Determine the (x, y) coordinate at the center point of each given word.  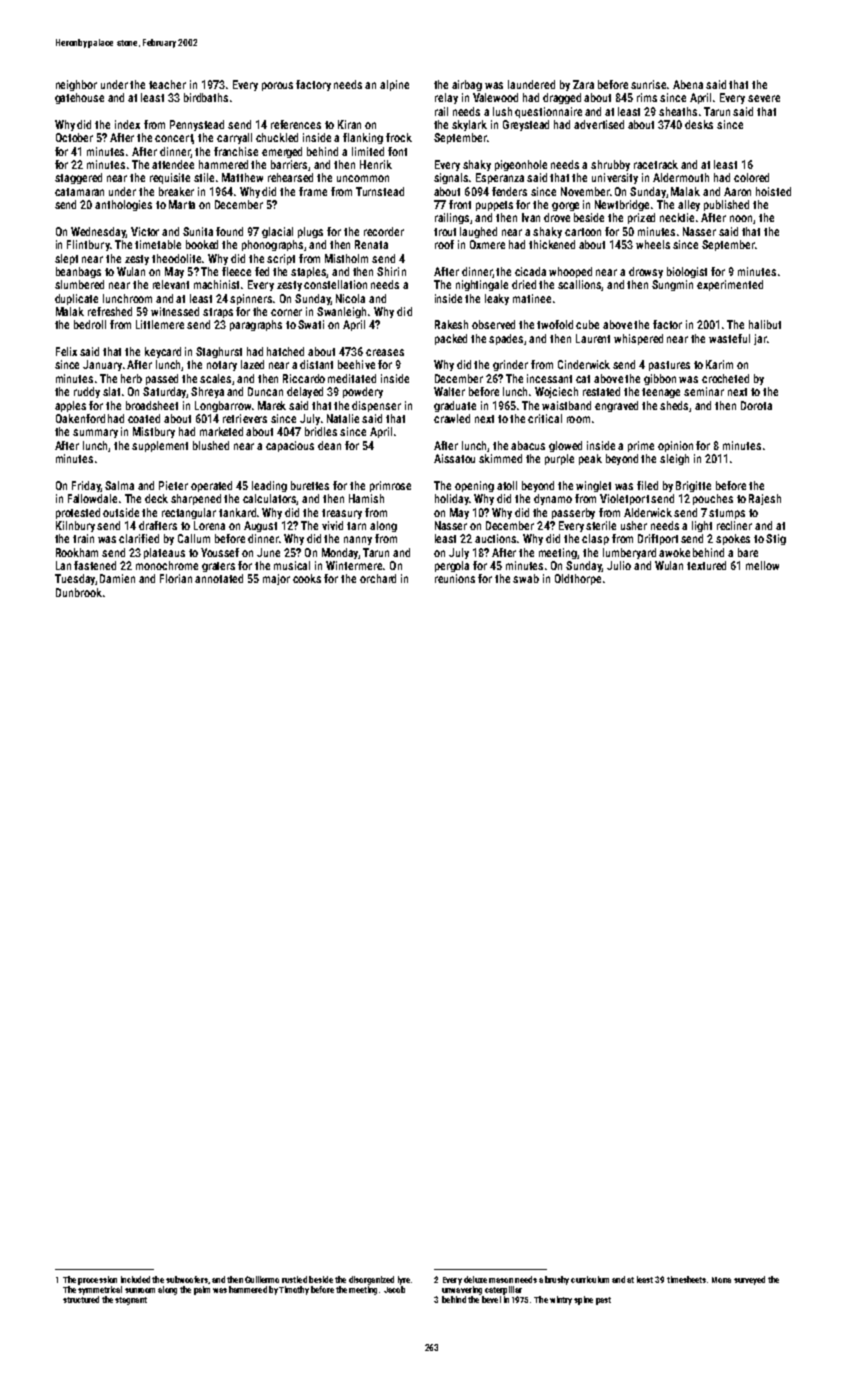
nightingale (482, 285)
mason (501, 1280)
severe (764, 98)
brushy (557, 1280)
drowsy (646, 272)
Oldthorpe (578, 579)
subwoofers (187, 1279)
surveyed (749, 1280)
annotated (219, 578)
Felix (66, 351)
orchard (378, 578)
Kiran (349, 124)
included (135, 1279)
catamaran (79, 192)
